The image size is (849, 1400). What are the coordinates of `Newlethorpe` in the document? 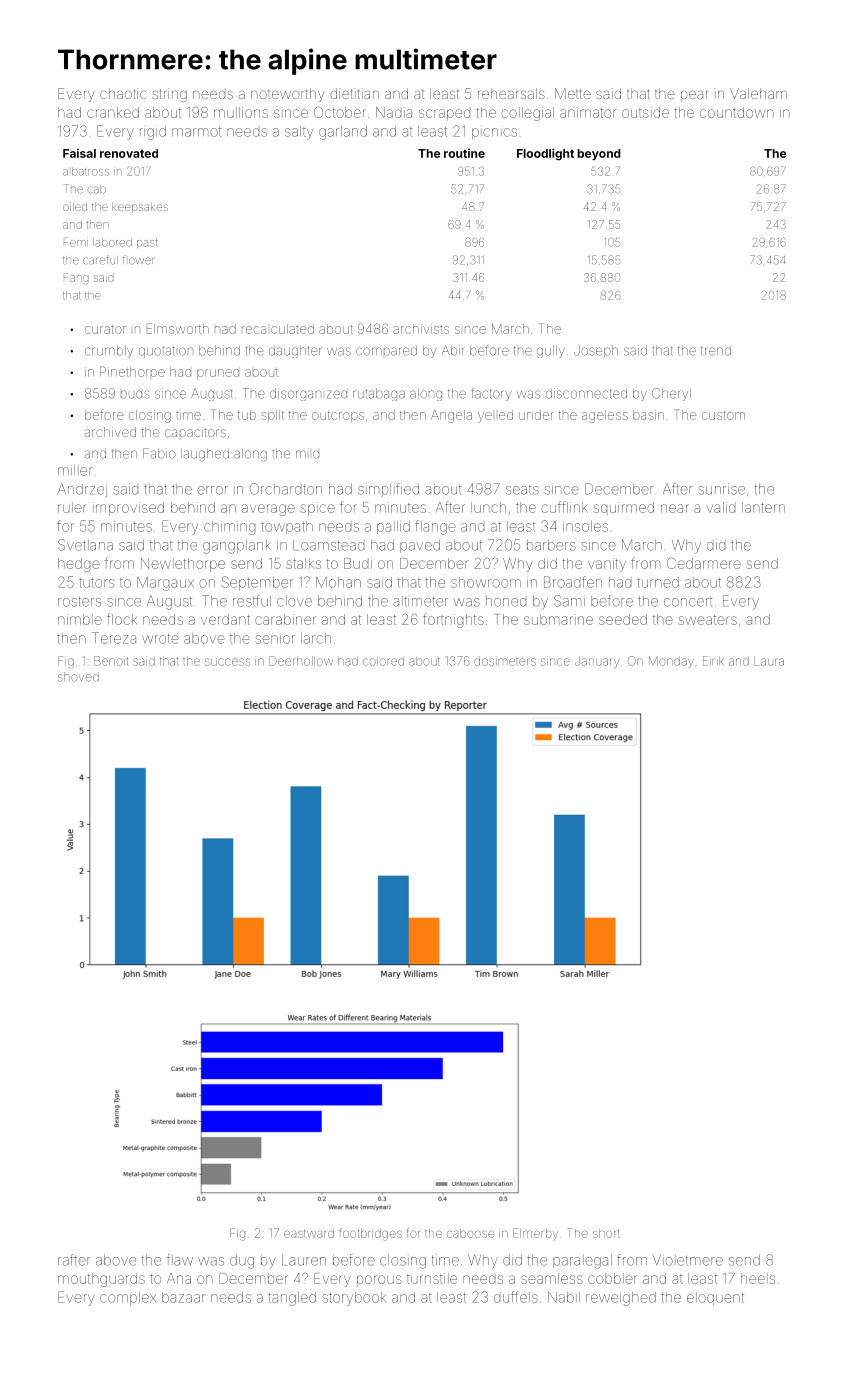 It's located at (183, 565).
